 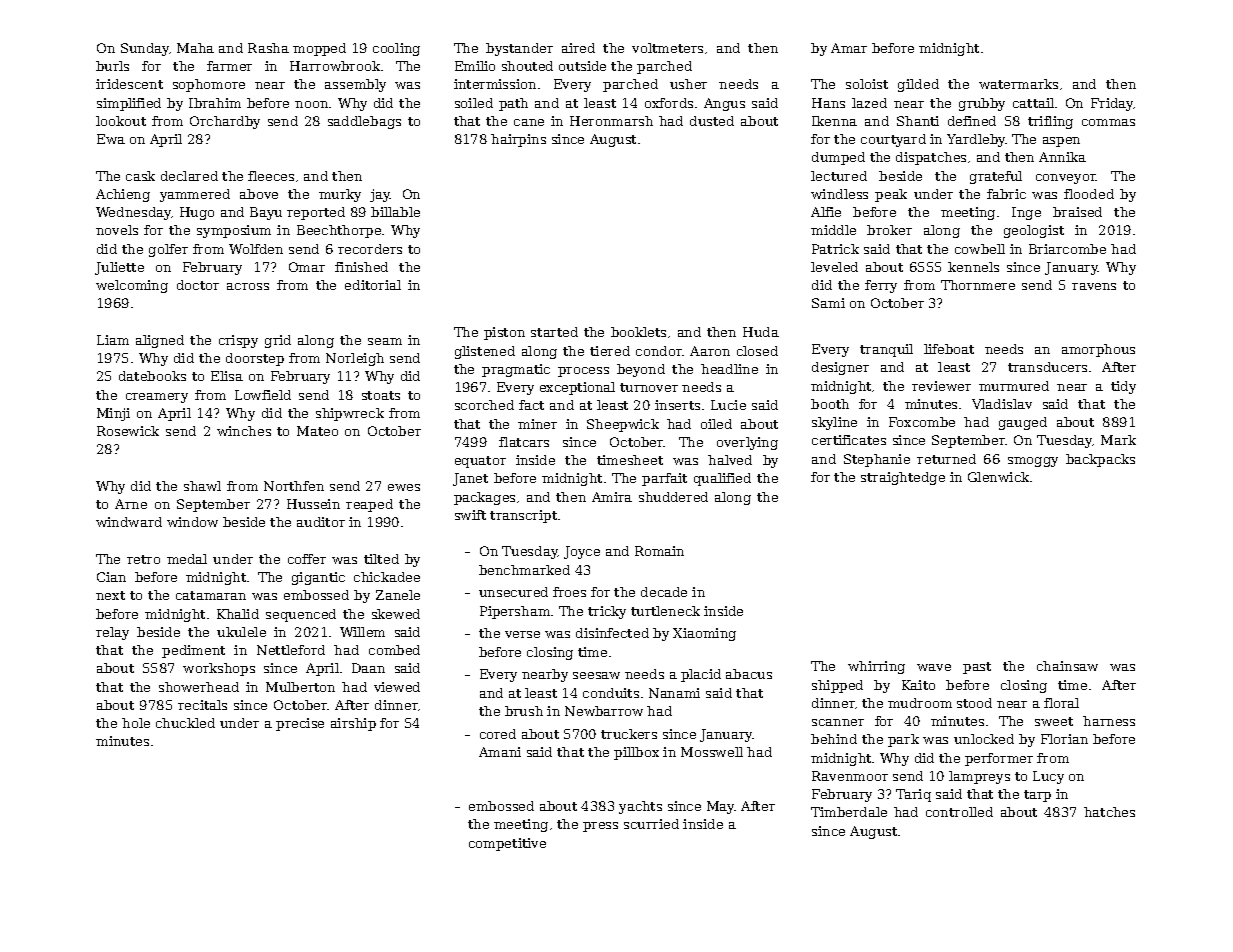 What do you see at coordinates (143, 559) in the screenshot?
I see `retro` at bounding box center [143, 559].
